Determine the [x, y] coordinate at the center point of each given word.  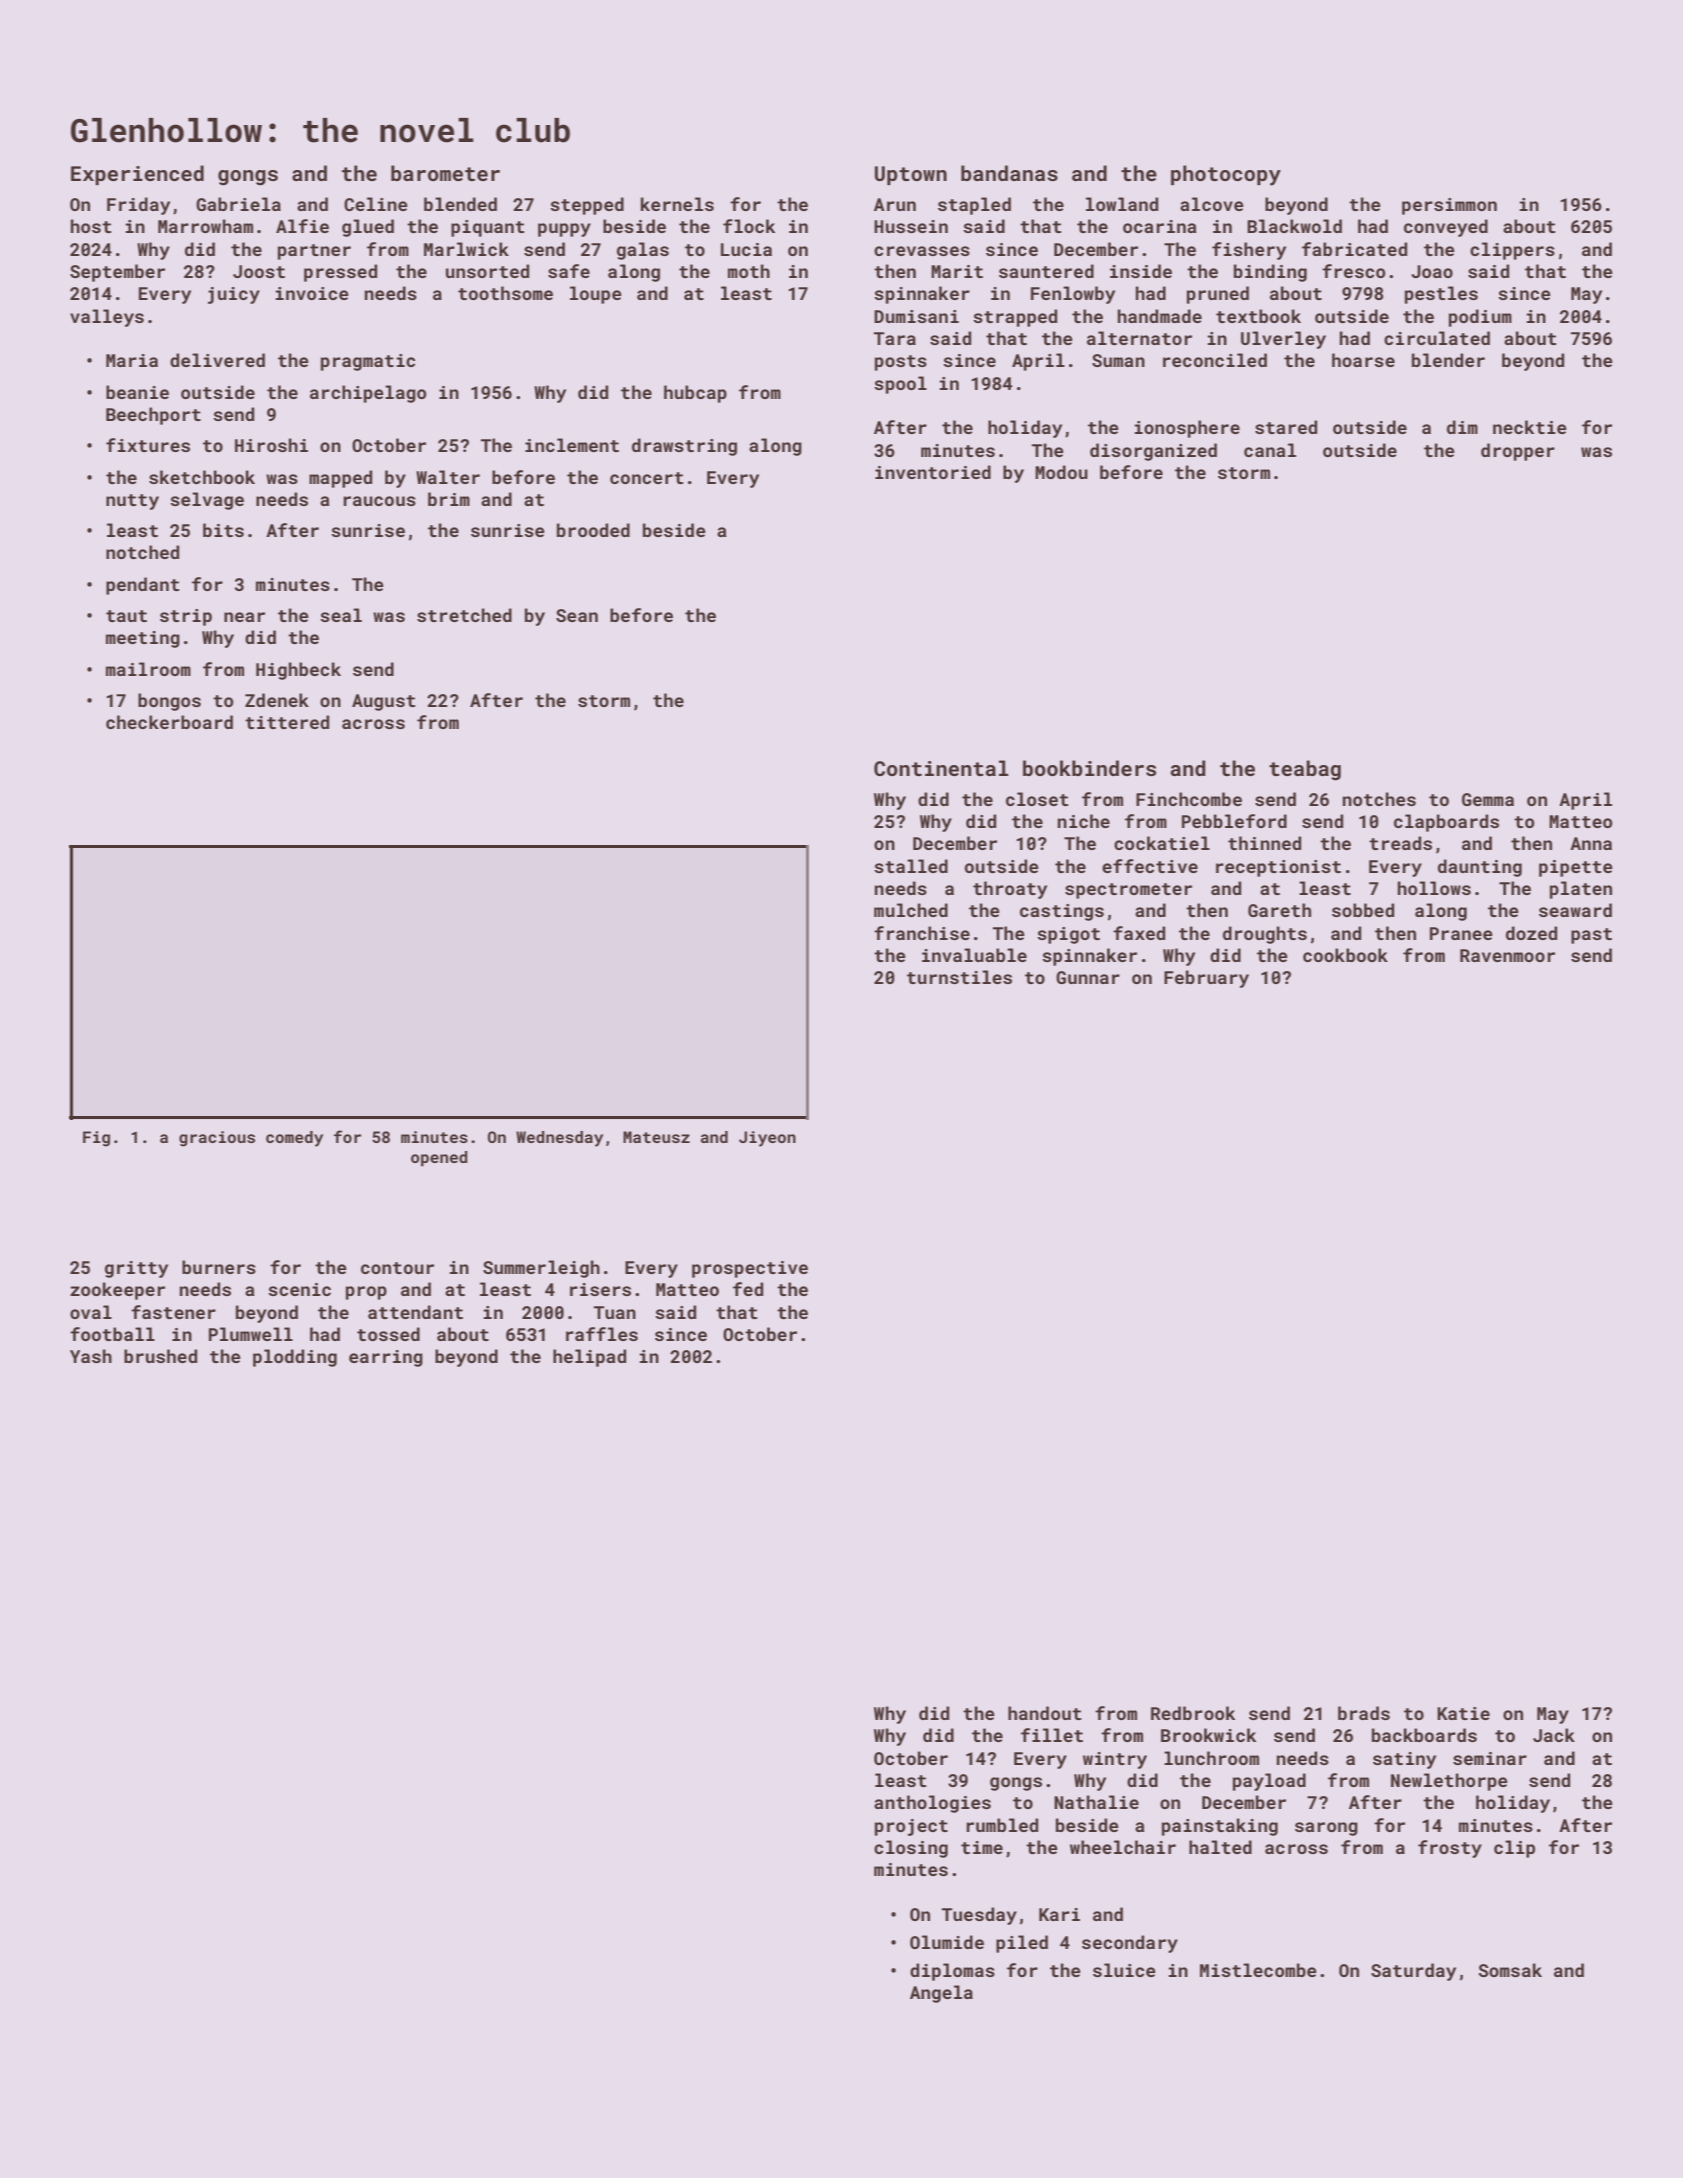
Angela [941, 1994]
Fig [96, 1139]
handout [1044, 1713]
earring [386, 1358]
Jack [1554, 1735]
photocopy [1226, 175]
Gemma [1488, 799]
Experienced [137, 175]
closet [1037, 799]
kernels [677, 204]
